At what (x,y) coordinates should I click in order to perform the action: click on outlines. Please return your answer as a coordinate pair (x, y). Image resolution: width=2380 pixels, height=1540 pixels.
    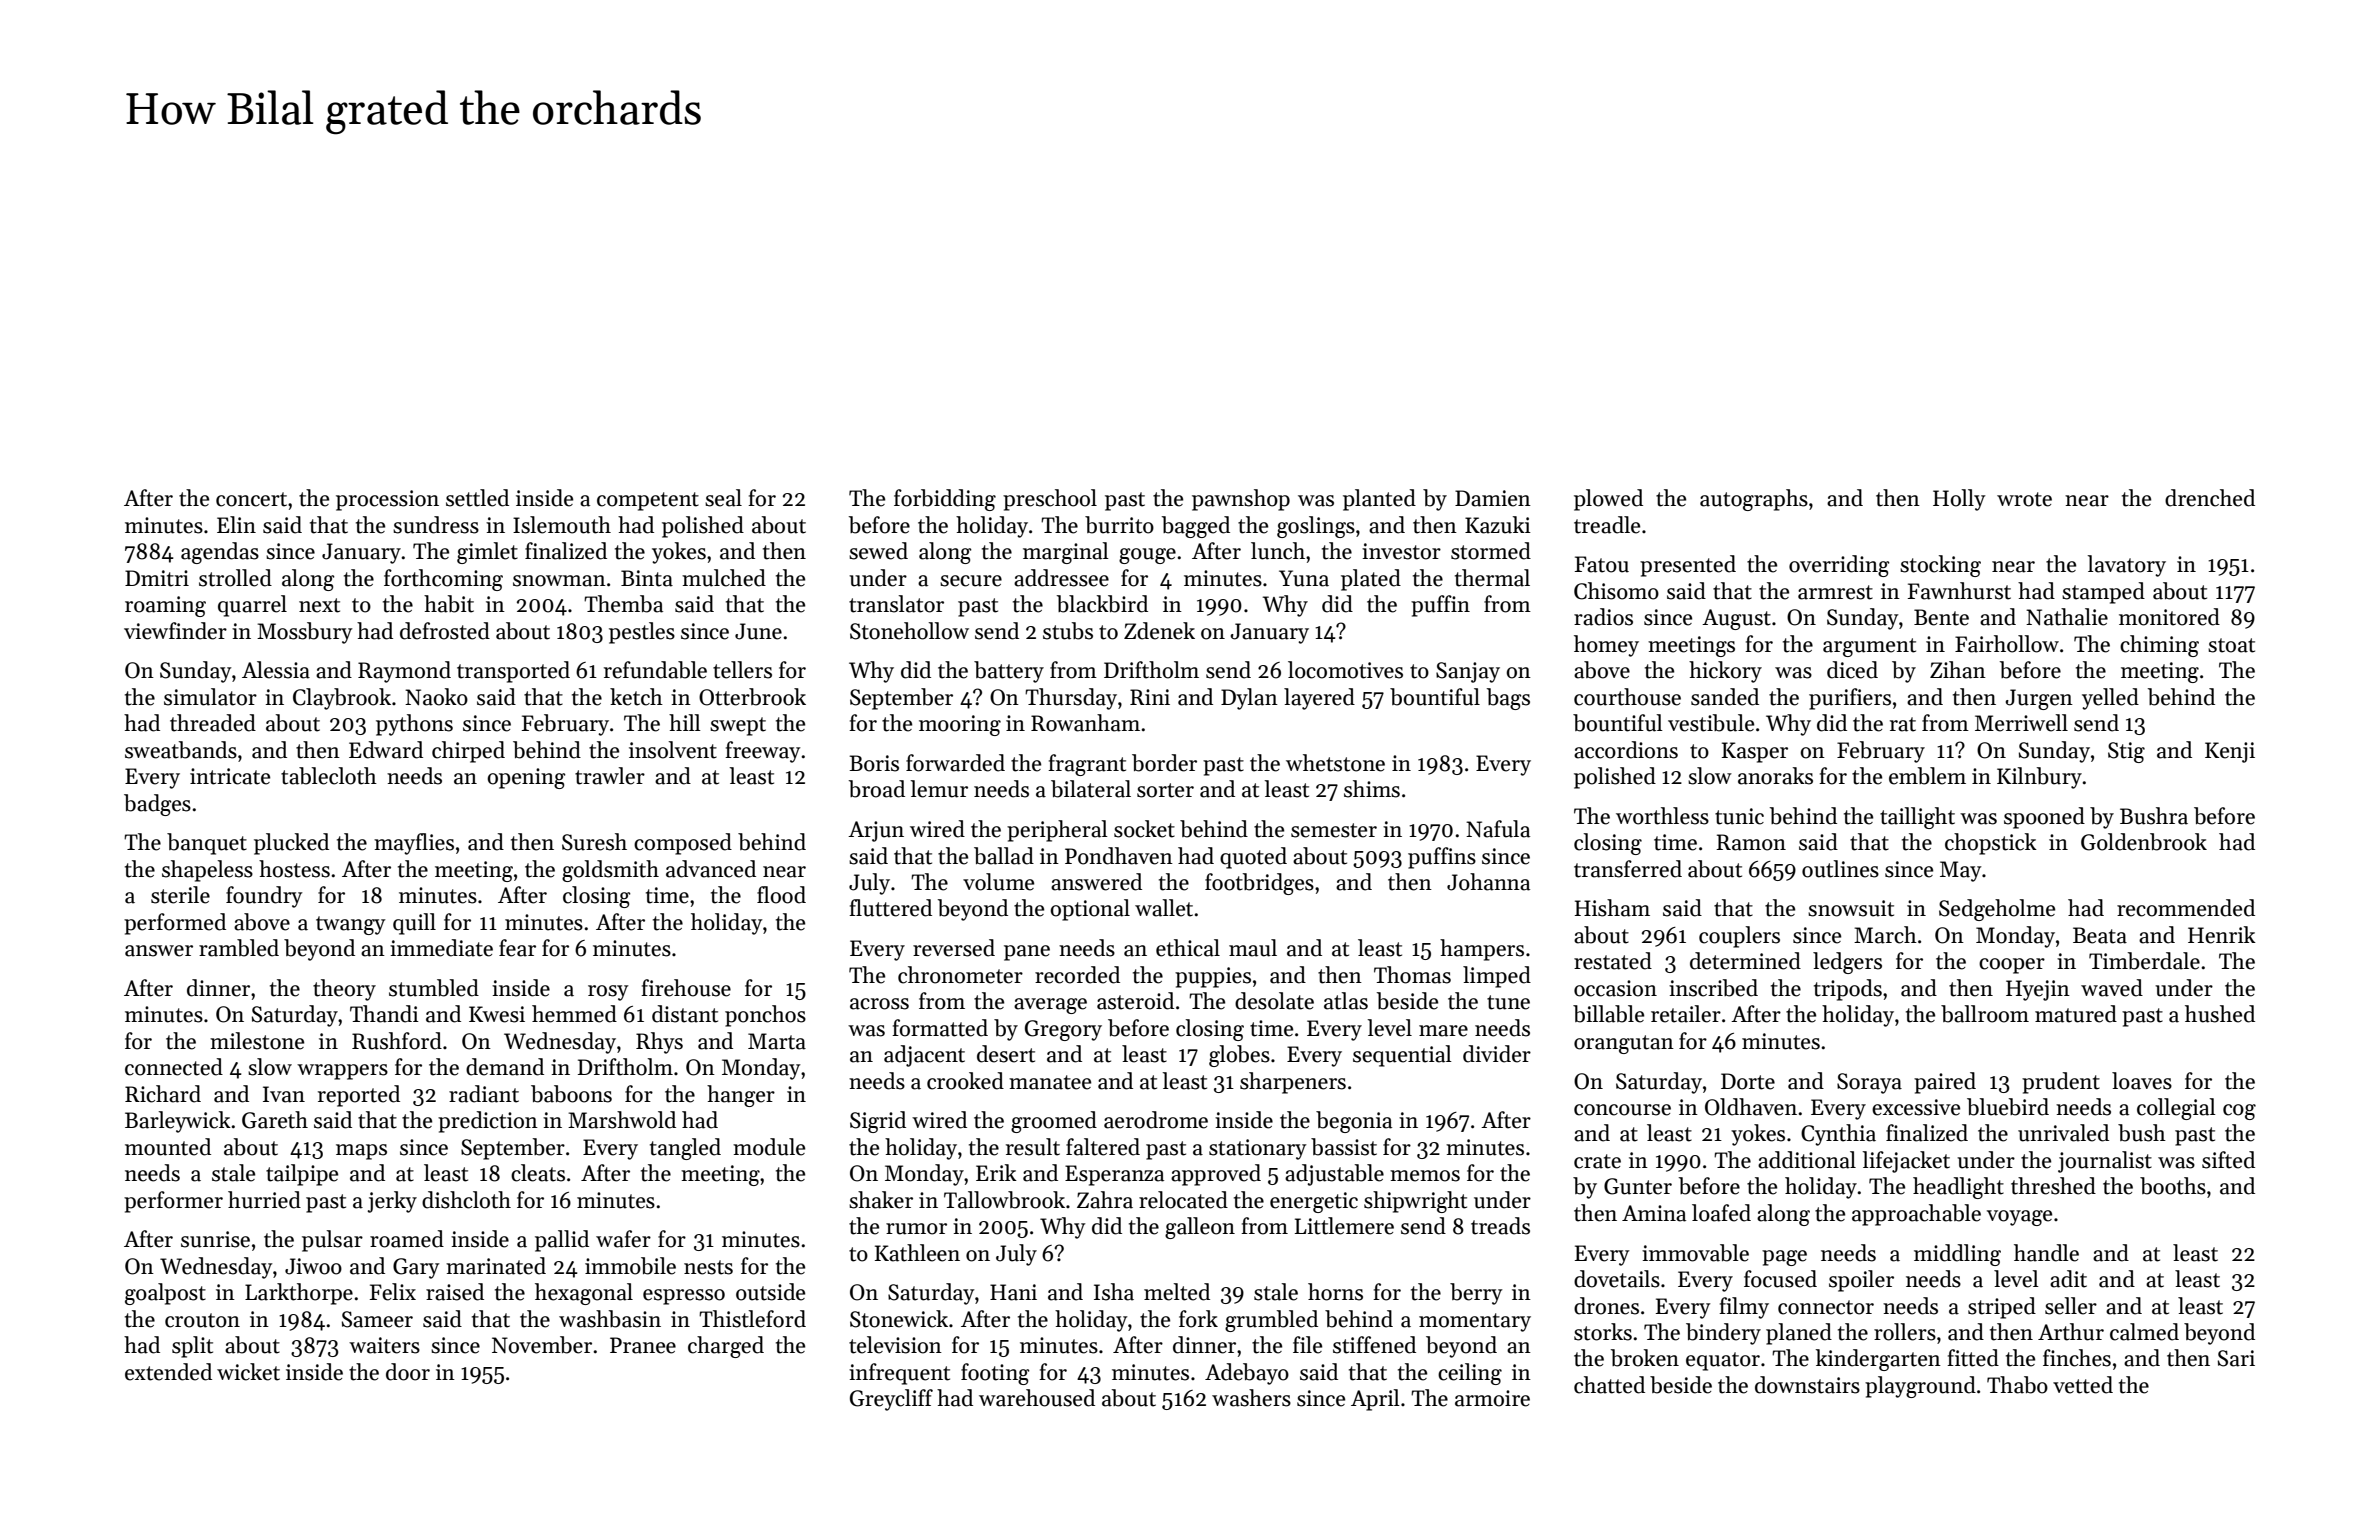
    Looking at the image, I should click on (1840, 869).
